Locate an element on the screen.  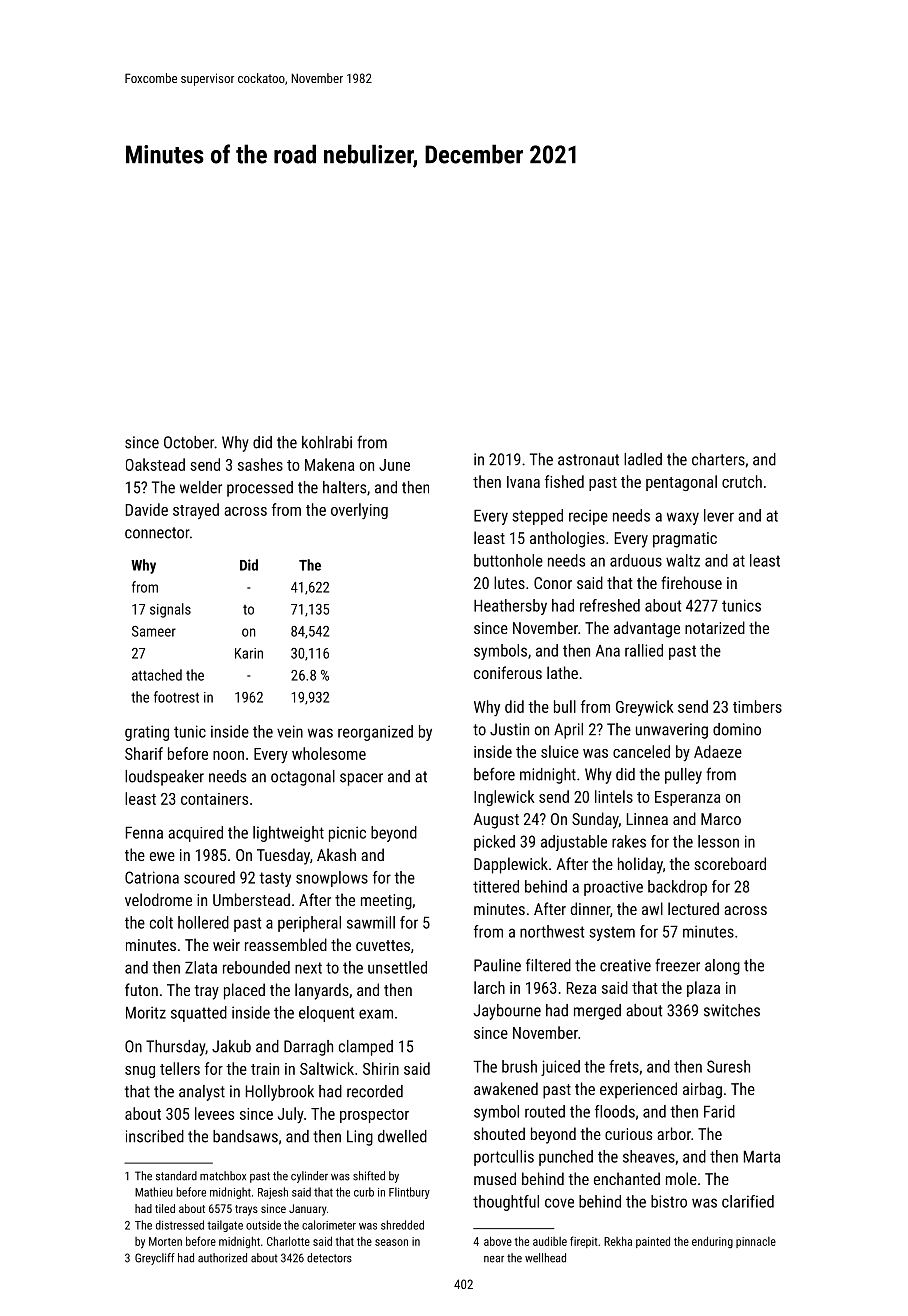
Karin is located at coordinates (249, 653).
